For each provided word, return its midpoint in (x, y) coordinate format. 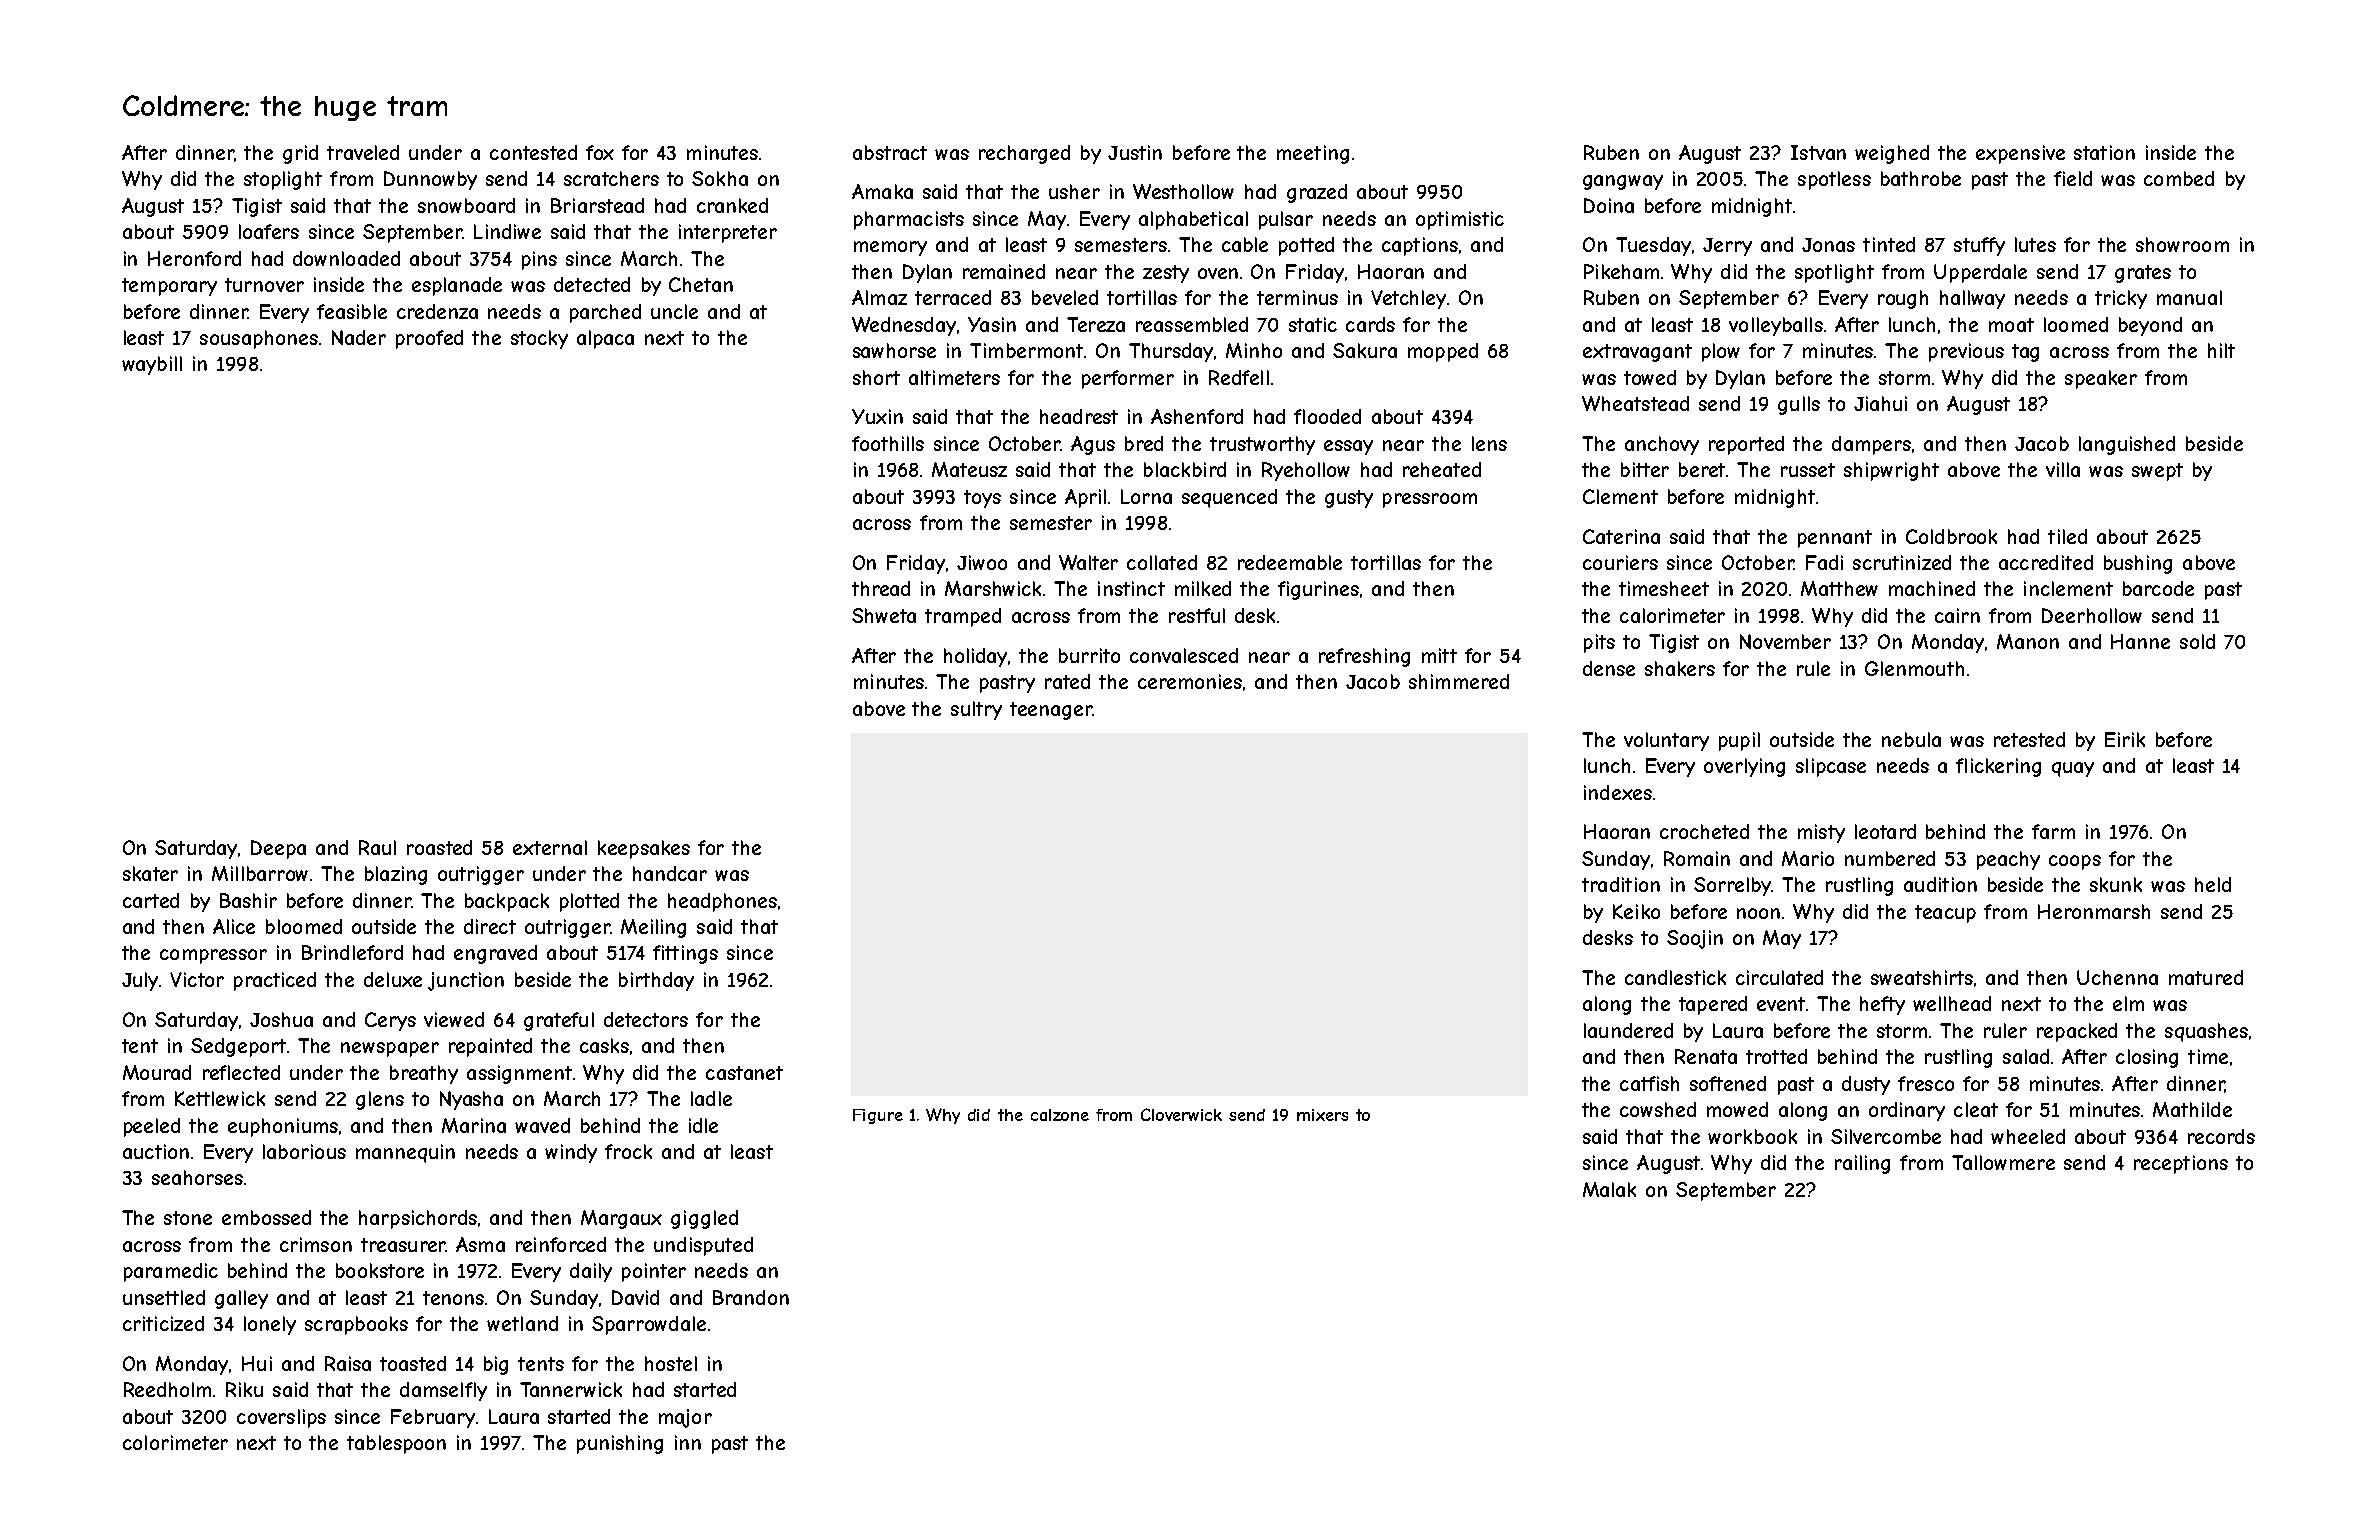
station (2104, 152)
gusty (1349, 499)
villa (2063, 469)
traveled (363, 152)
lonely (270, 1325)
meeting (1313, 154)
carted (151, 900)
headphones (722, 902)
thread (881, 588)
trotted (1776, 1056)
